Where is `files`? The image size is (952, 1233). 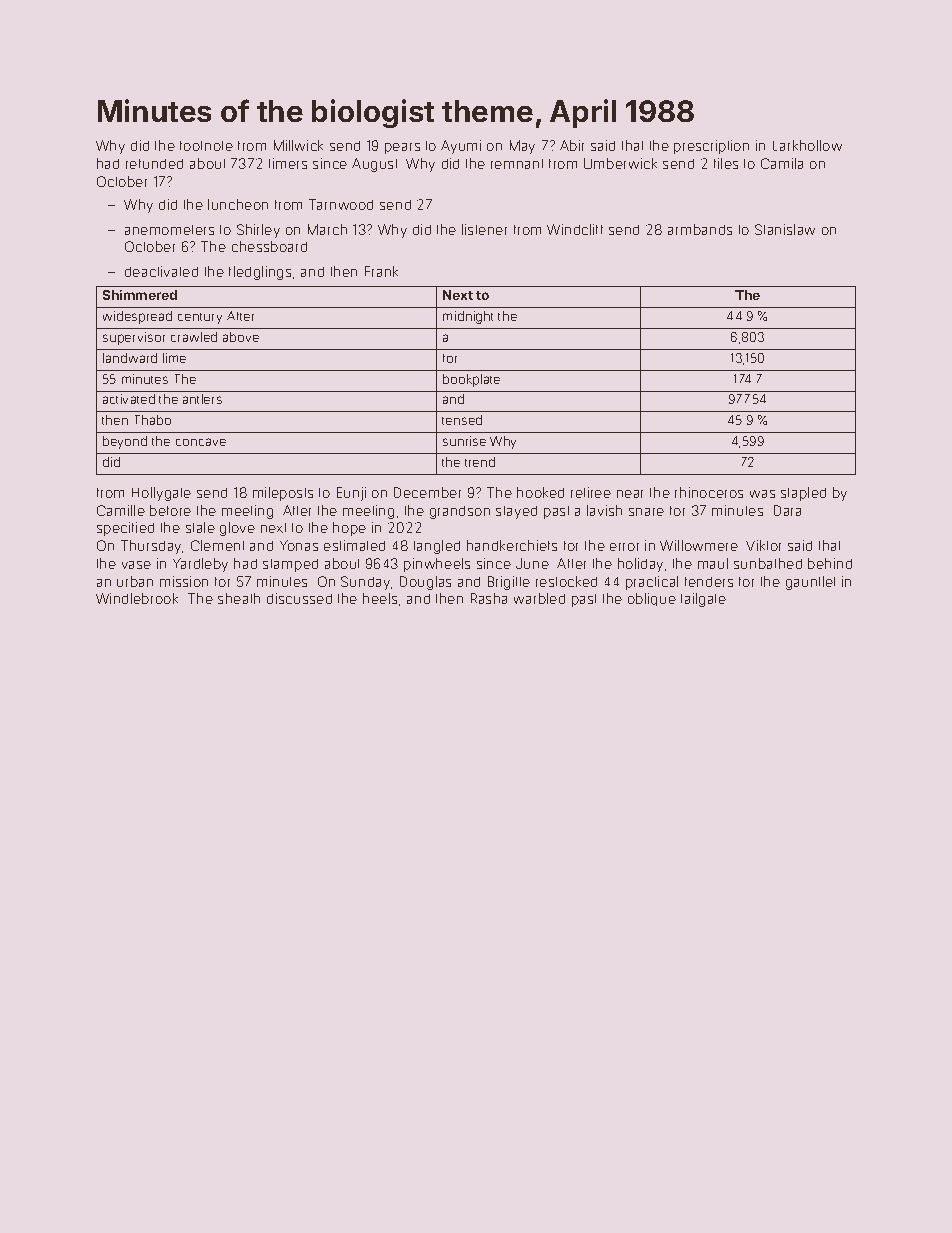
files is located at coordinates (726, 163).
